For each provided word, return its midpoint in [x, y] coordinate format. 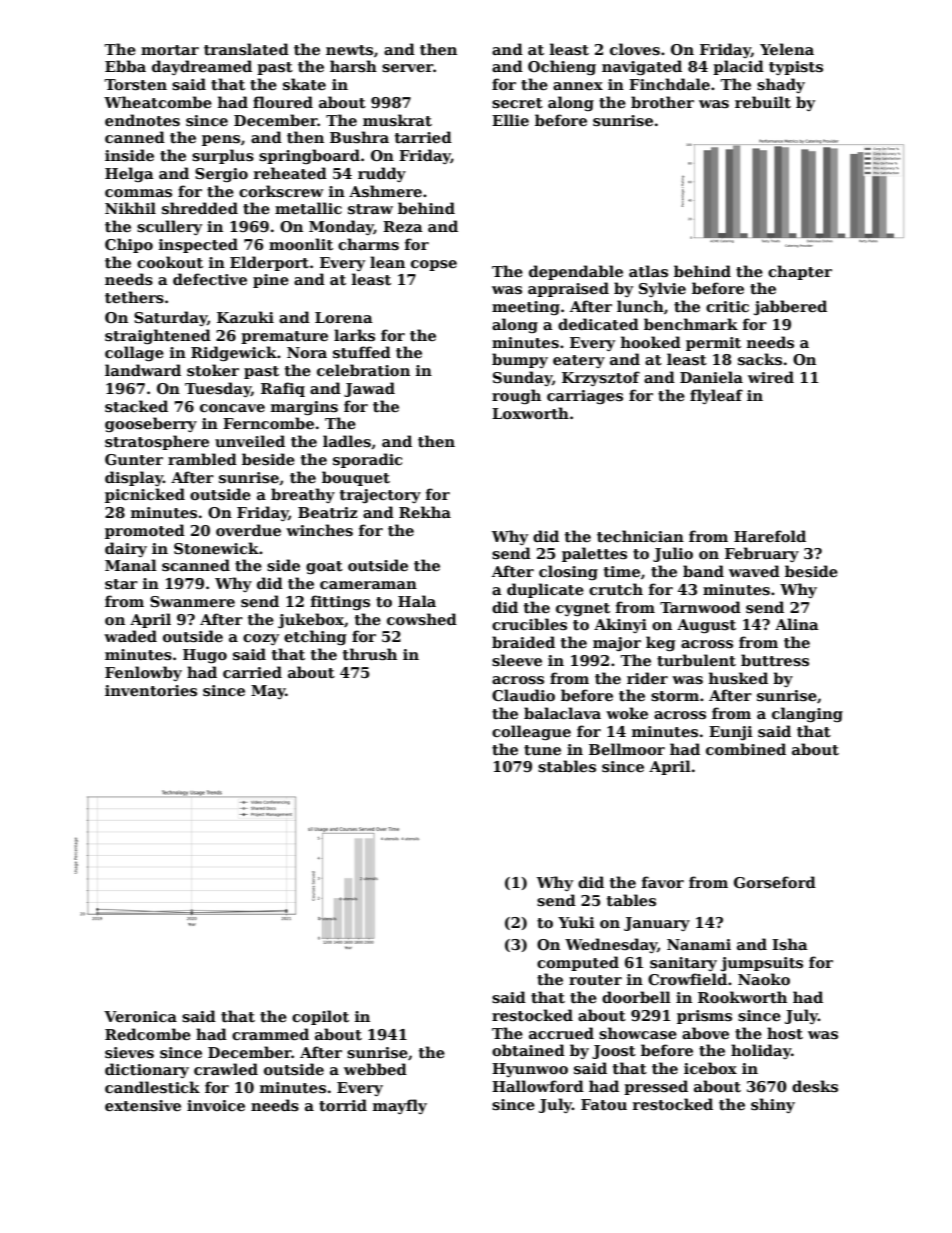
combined [746, 749]
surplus [223, 156]
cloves [635, 49]
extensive [143, 1105]
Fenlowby [143, 673]
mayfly [400, 1106]
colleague [531, 732]
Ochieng [562, 67]
